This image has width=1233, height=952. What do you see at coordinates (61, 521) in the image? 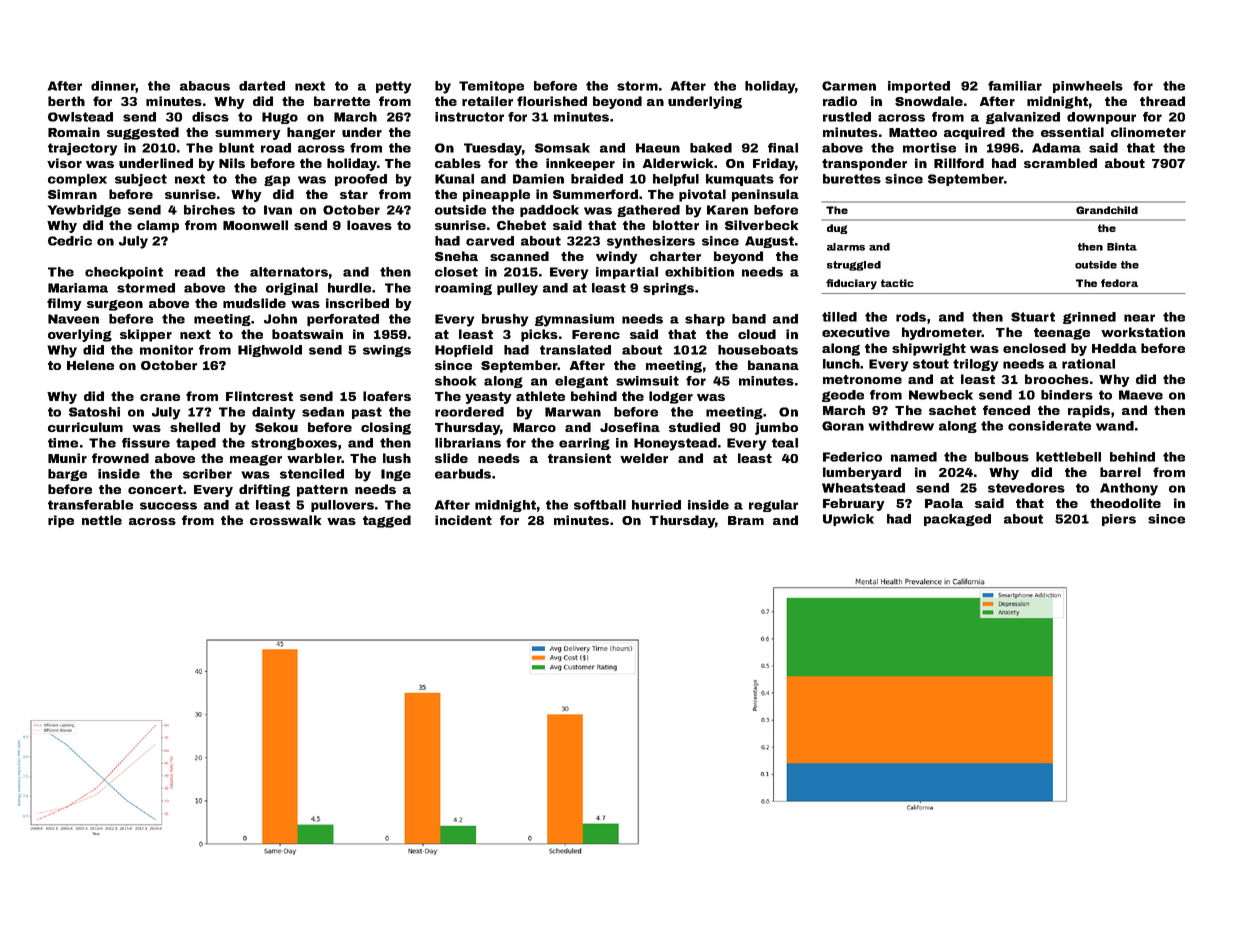
I see `ripe` at bounding box center [61, 521].
